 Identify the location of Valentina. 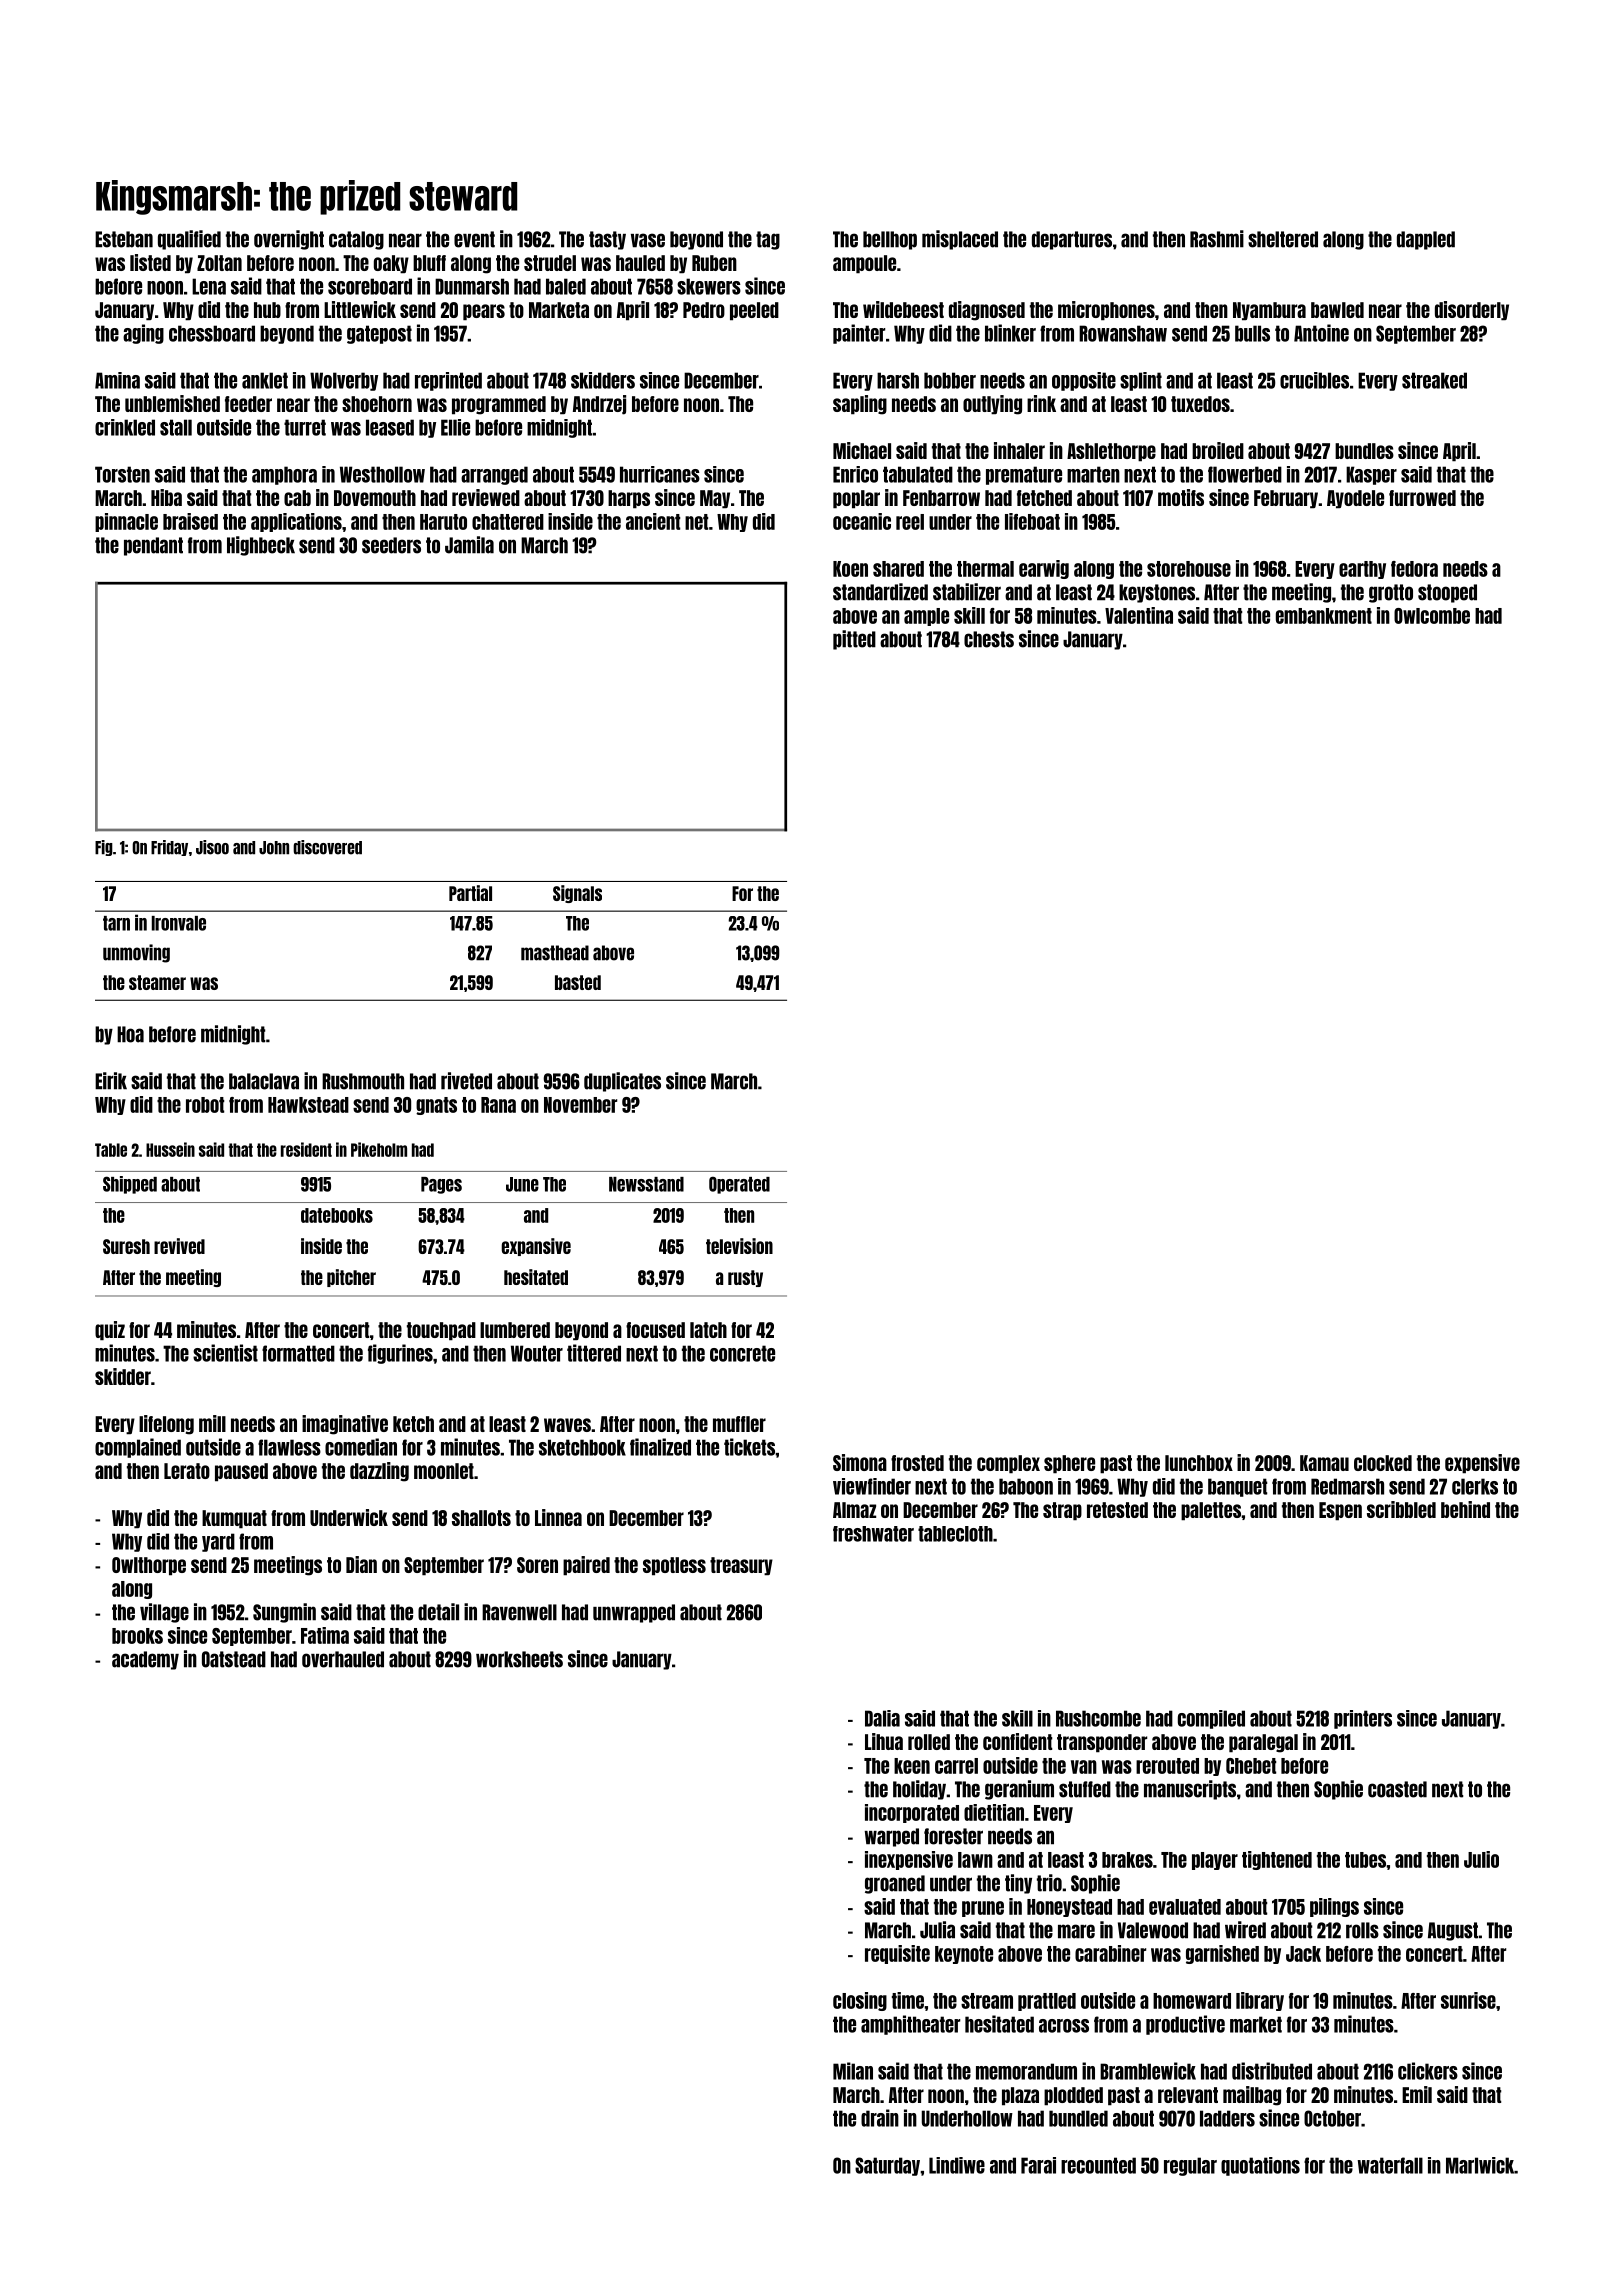
(1139, 615).
